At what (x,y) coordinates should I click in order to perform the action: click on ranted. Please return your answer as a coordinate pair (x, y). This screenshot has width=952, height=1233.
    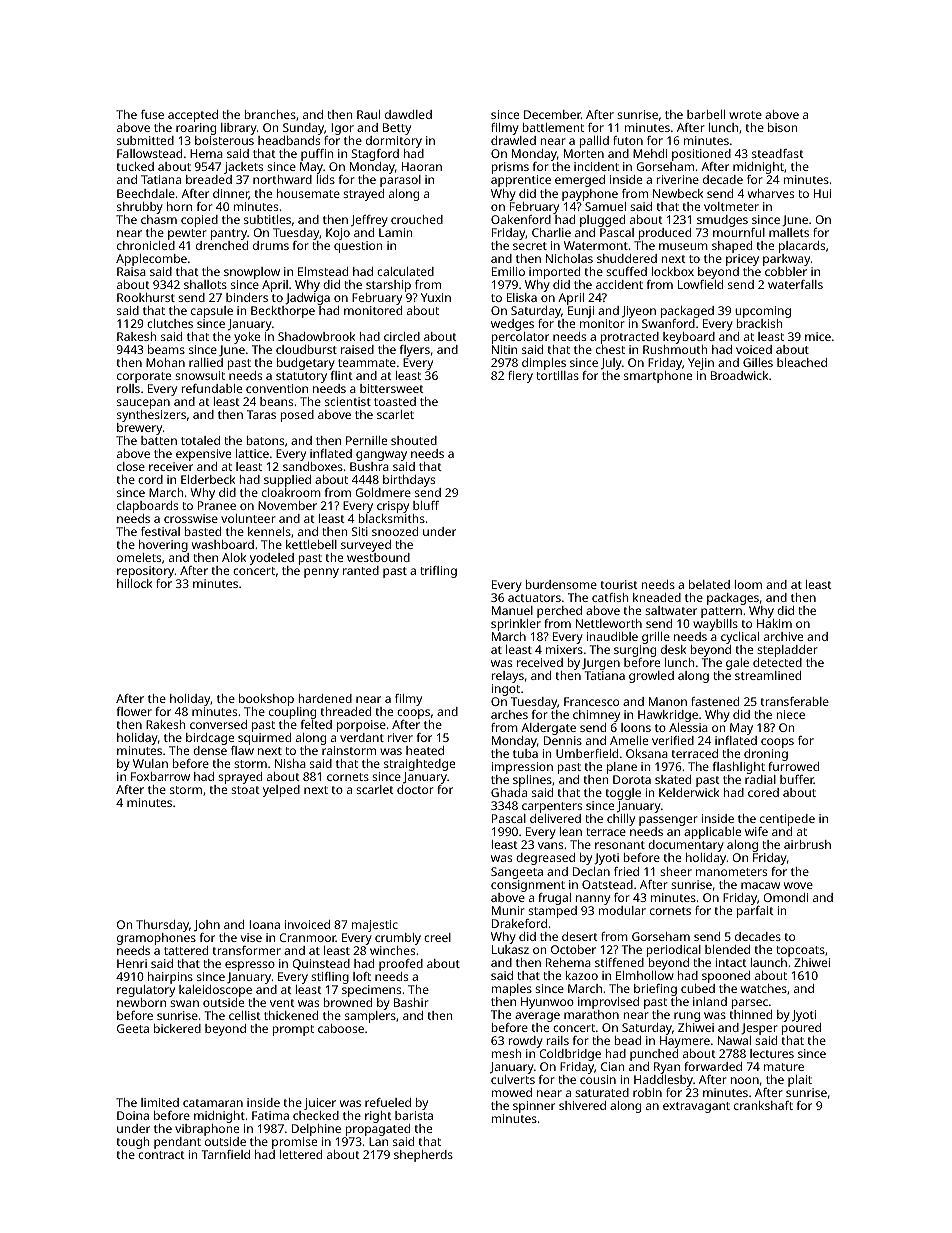
    Looking at the image, I should click on (361, 570).
